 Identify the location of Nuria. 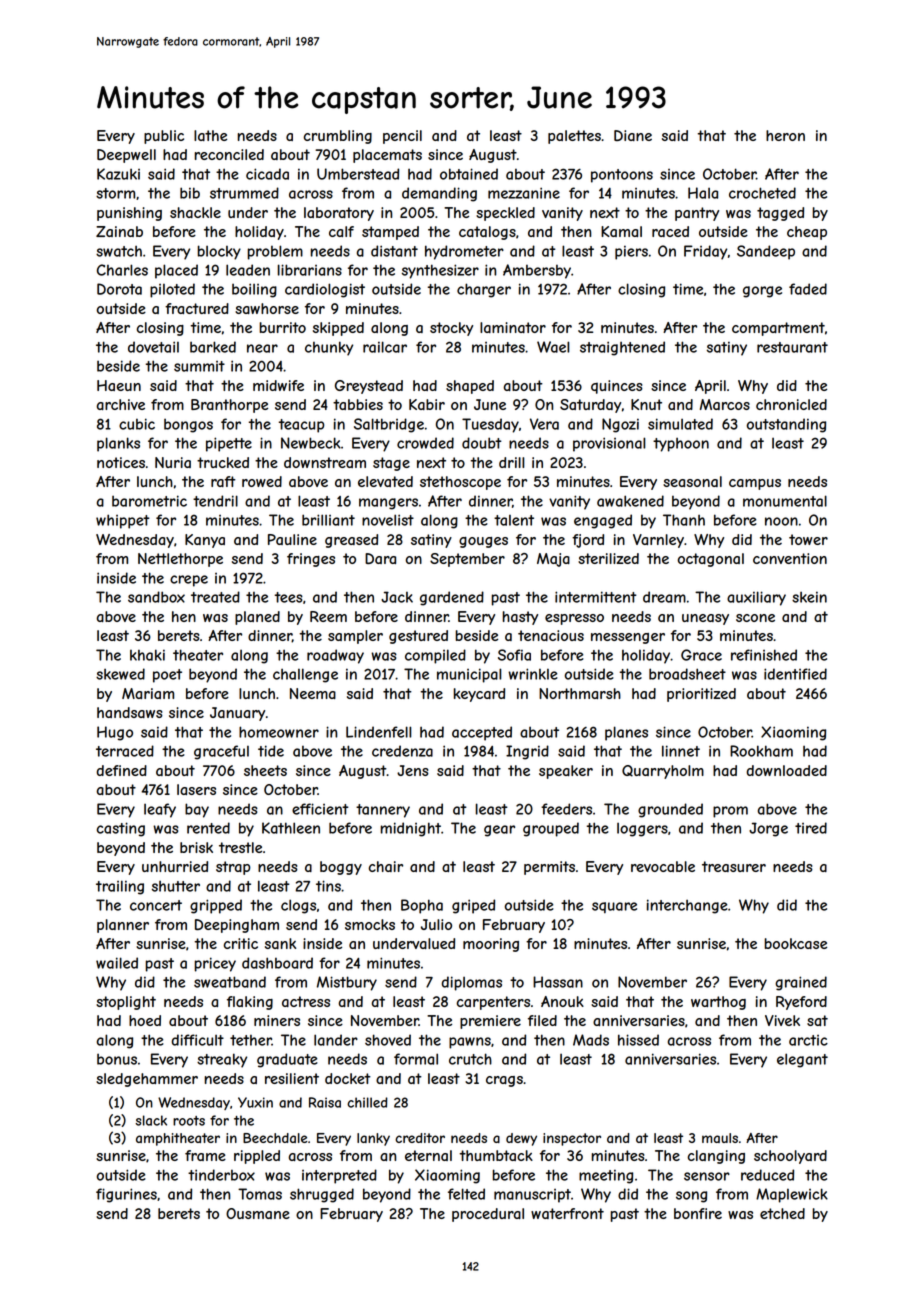
(173, 462).
